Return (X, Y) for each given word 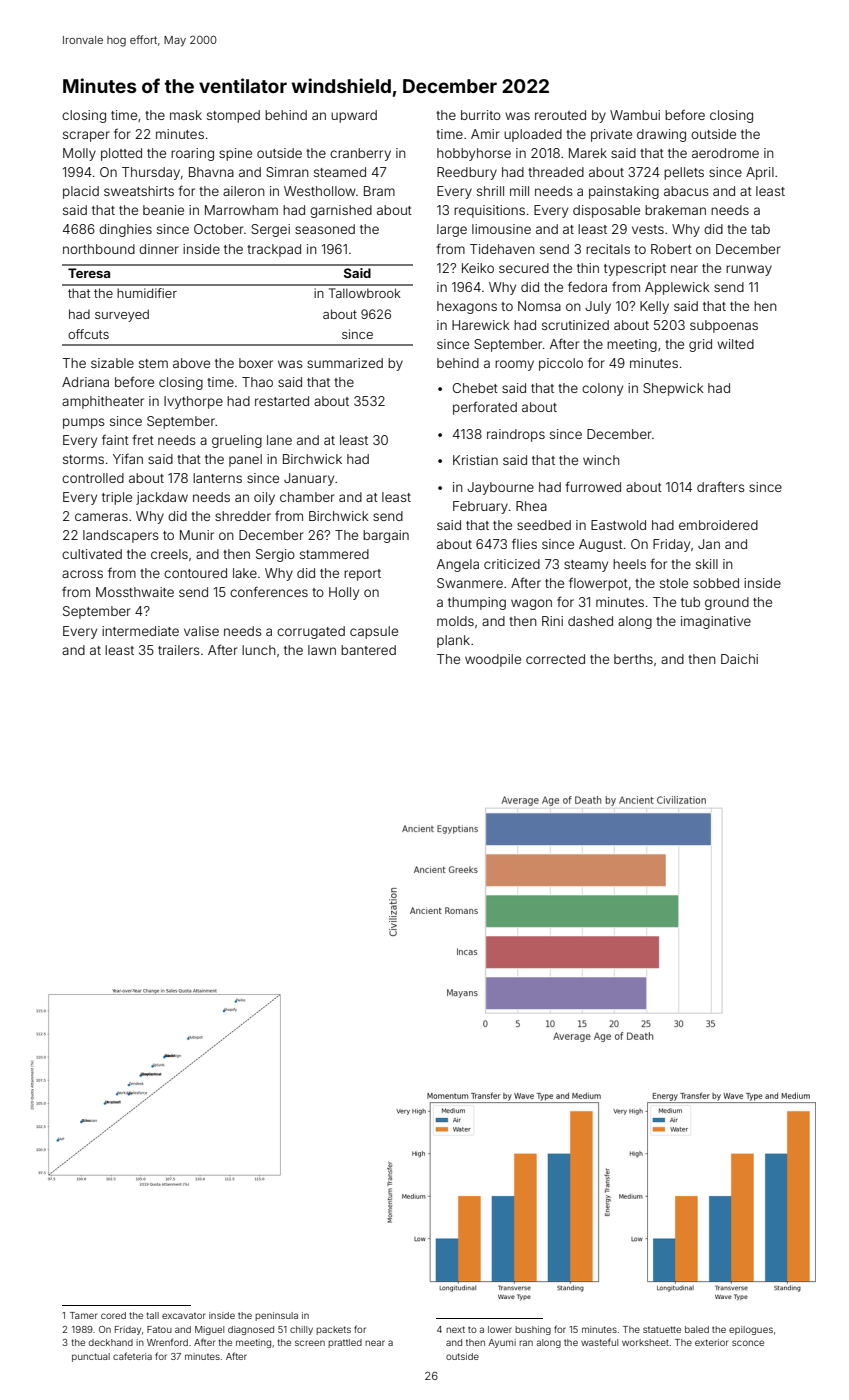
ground (727, 603)
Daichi (739, 659)
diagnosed (251, 1330)
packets (333, 1330)
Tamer (83, 1315)
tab (760, 229)
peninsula (276, 1316)
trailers (178, 650)
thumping (477, 603)
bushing (533, 1330)
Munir (197, 535)
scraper (86, 136)
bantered (368, 650)
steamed (340, 172)
